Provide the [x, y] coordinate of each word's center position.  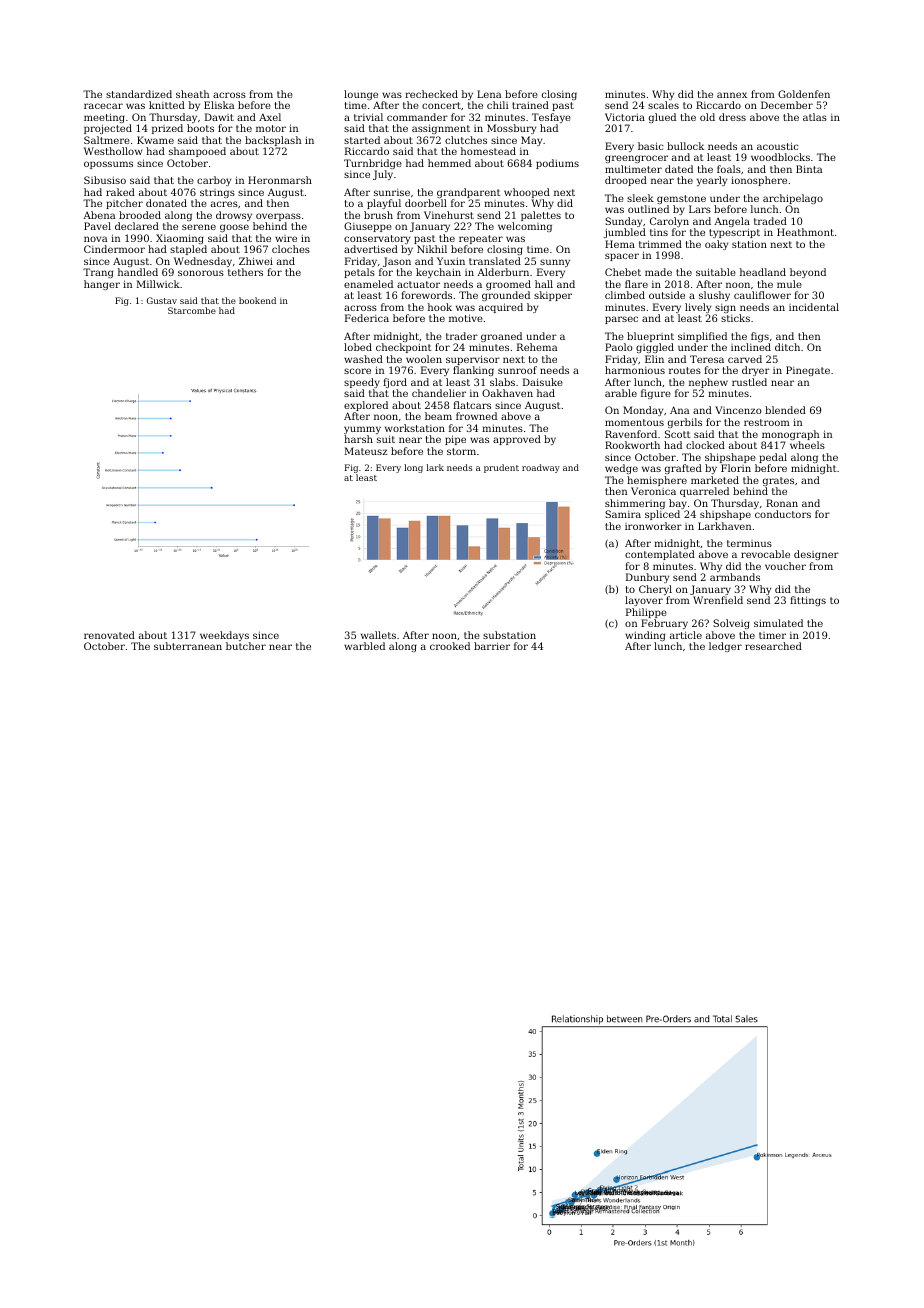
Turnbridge [373, 165]
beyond [808, 273]
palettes [541, 216]
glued [662, 118]
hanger [102, 285]
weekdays [224, 636]
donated [166, 203]
